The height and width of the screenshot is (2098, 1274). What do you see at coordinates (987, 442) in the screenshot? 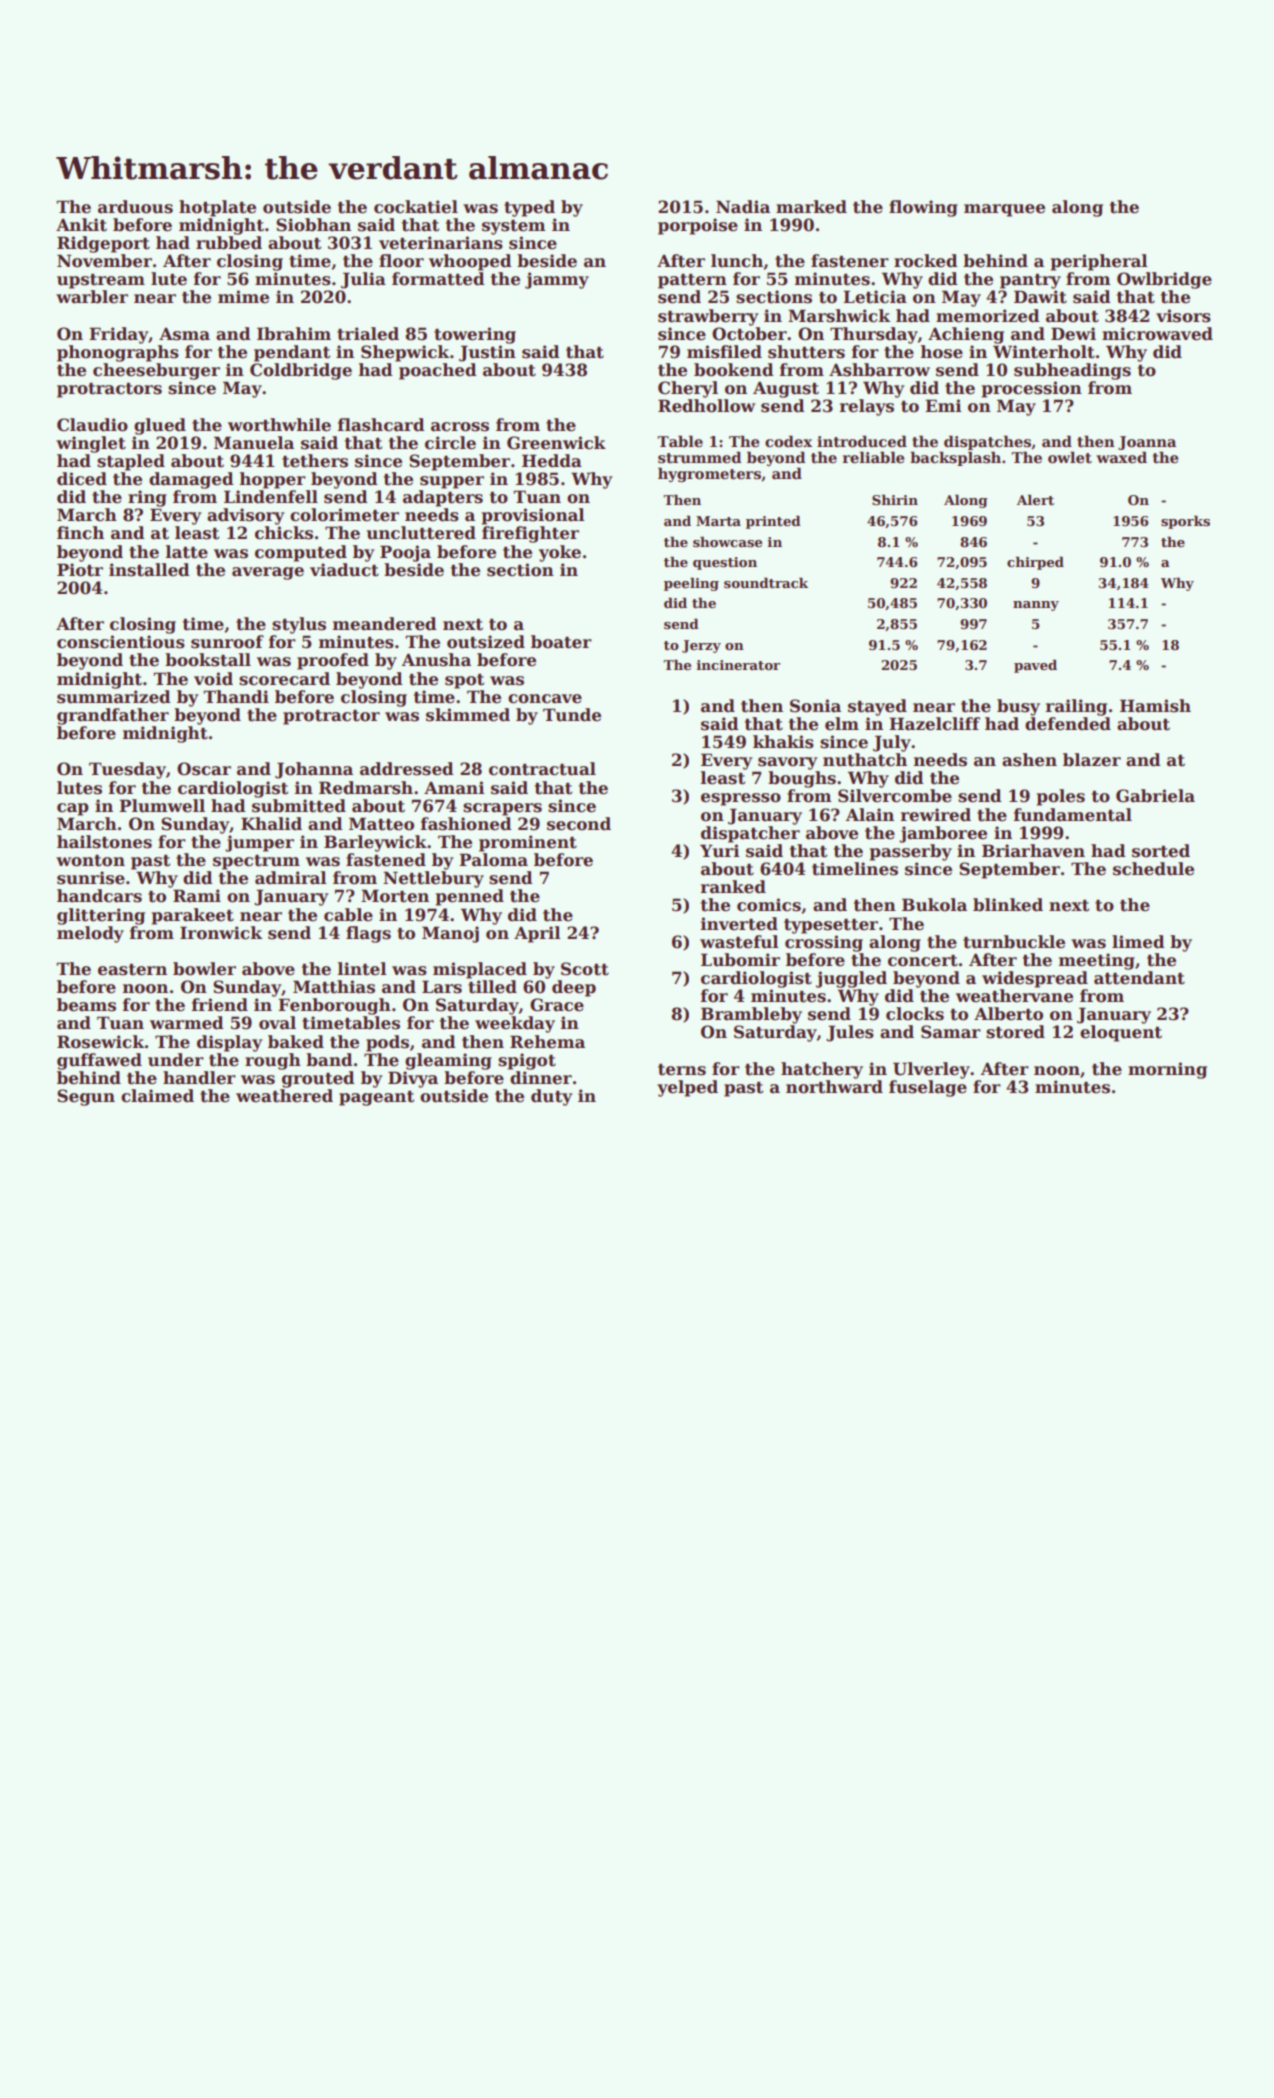
I see `dispatches` at bounding box center [987, 442].
